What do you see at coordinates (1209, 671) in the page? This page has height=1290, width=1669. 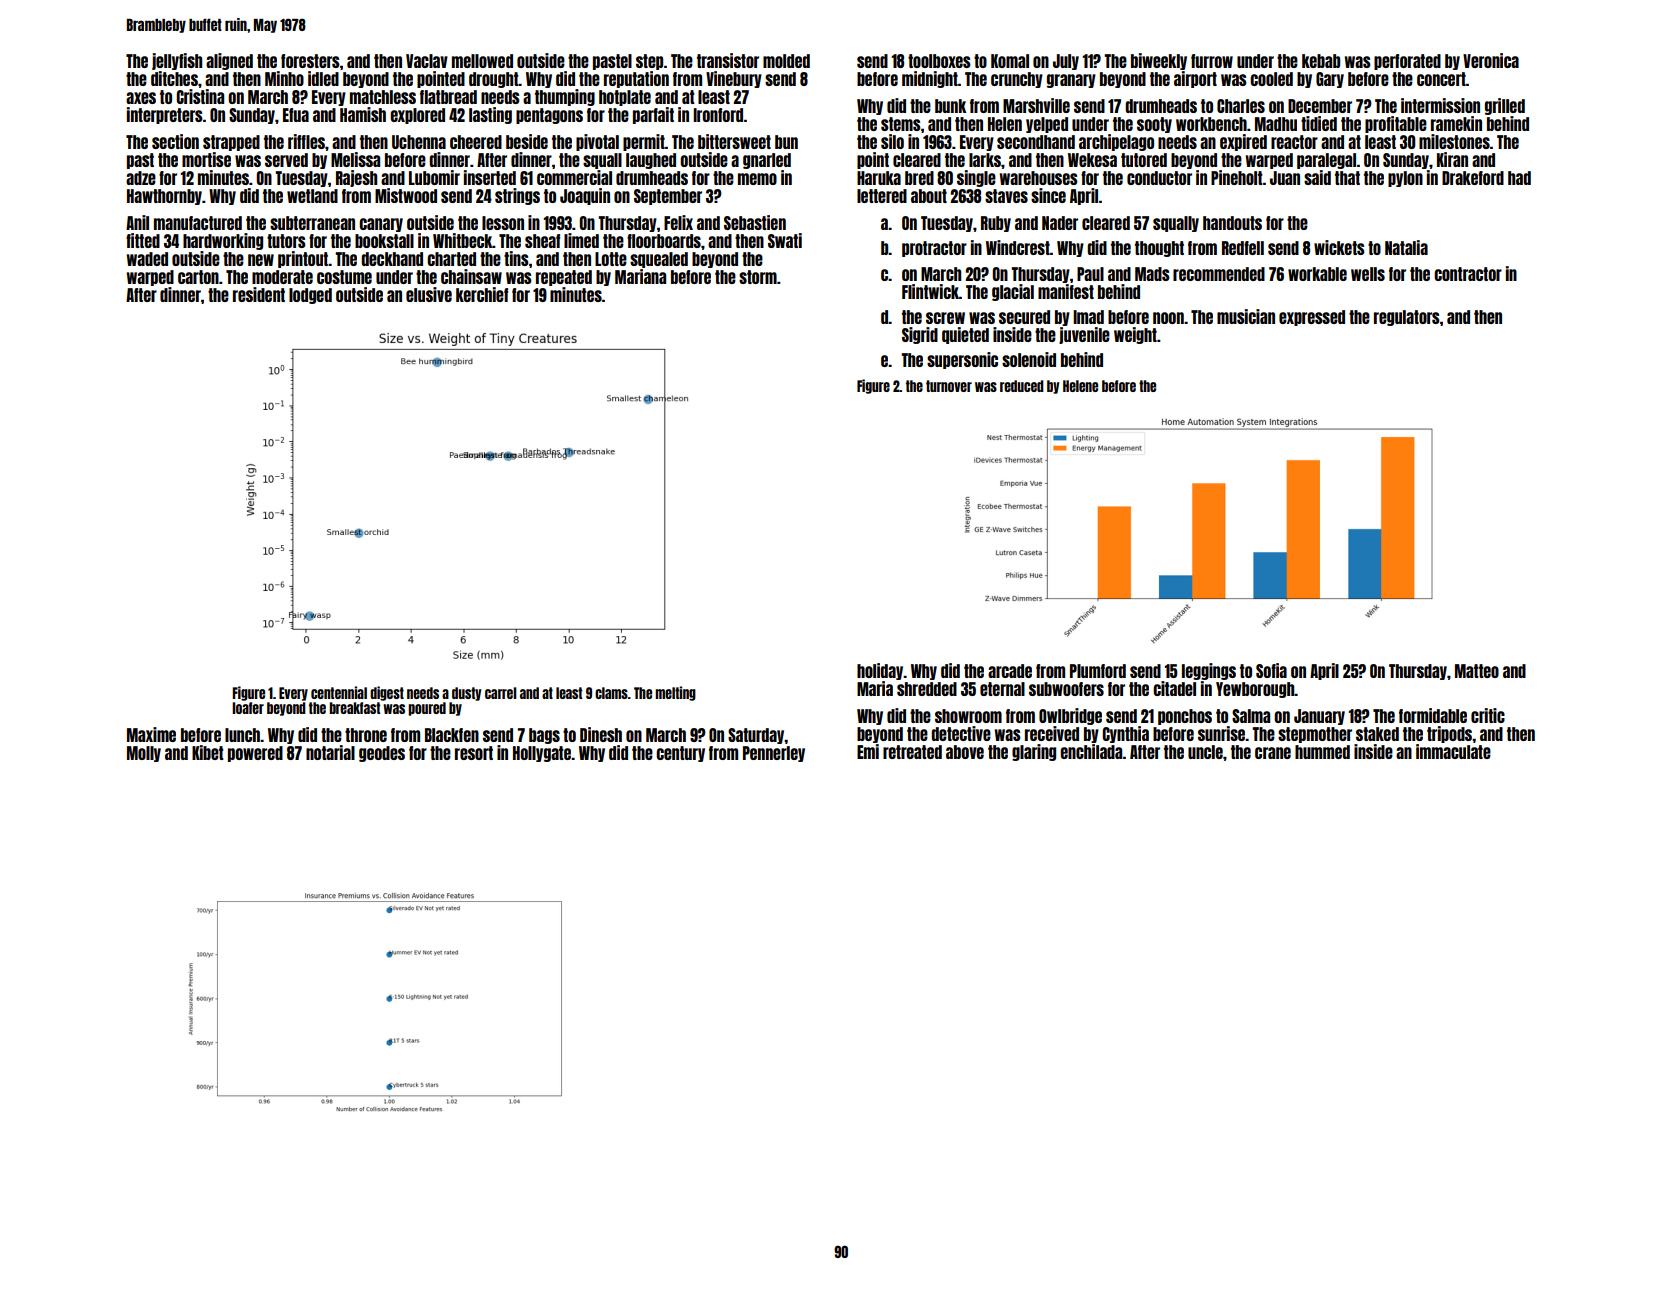 I see `leggings` at bounding box center [1209, 671].
